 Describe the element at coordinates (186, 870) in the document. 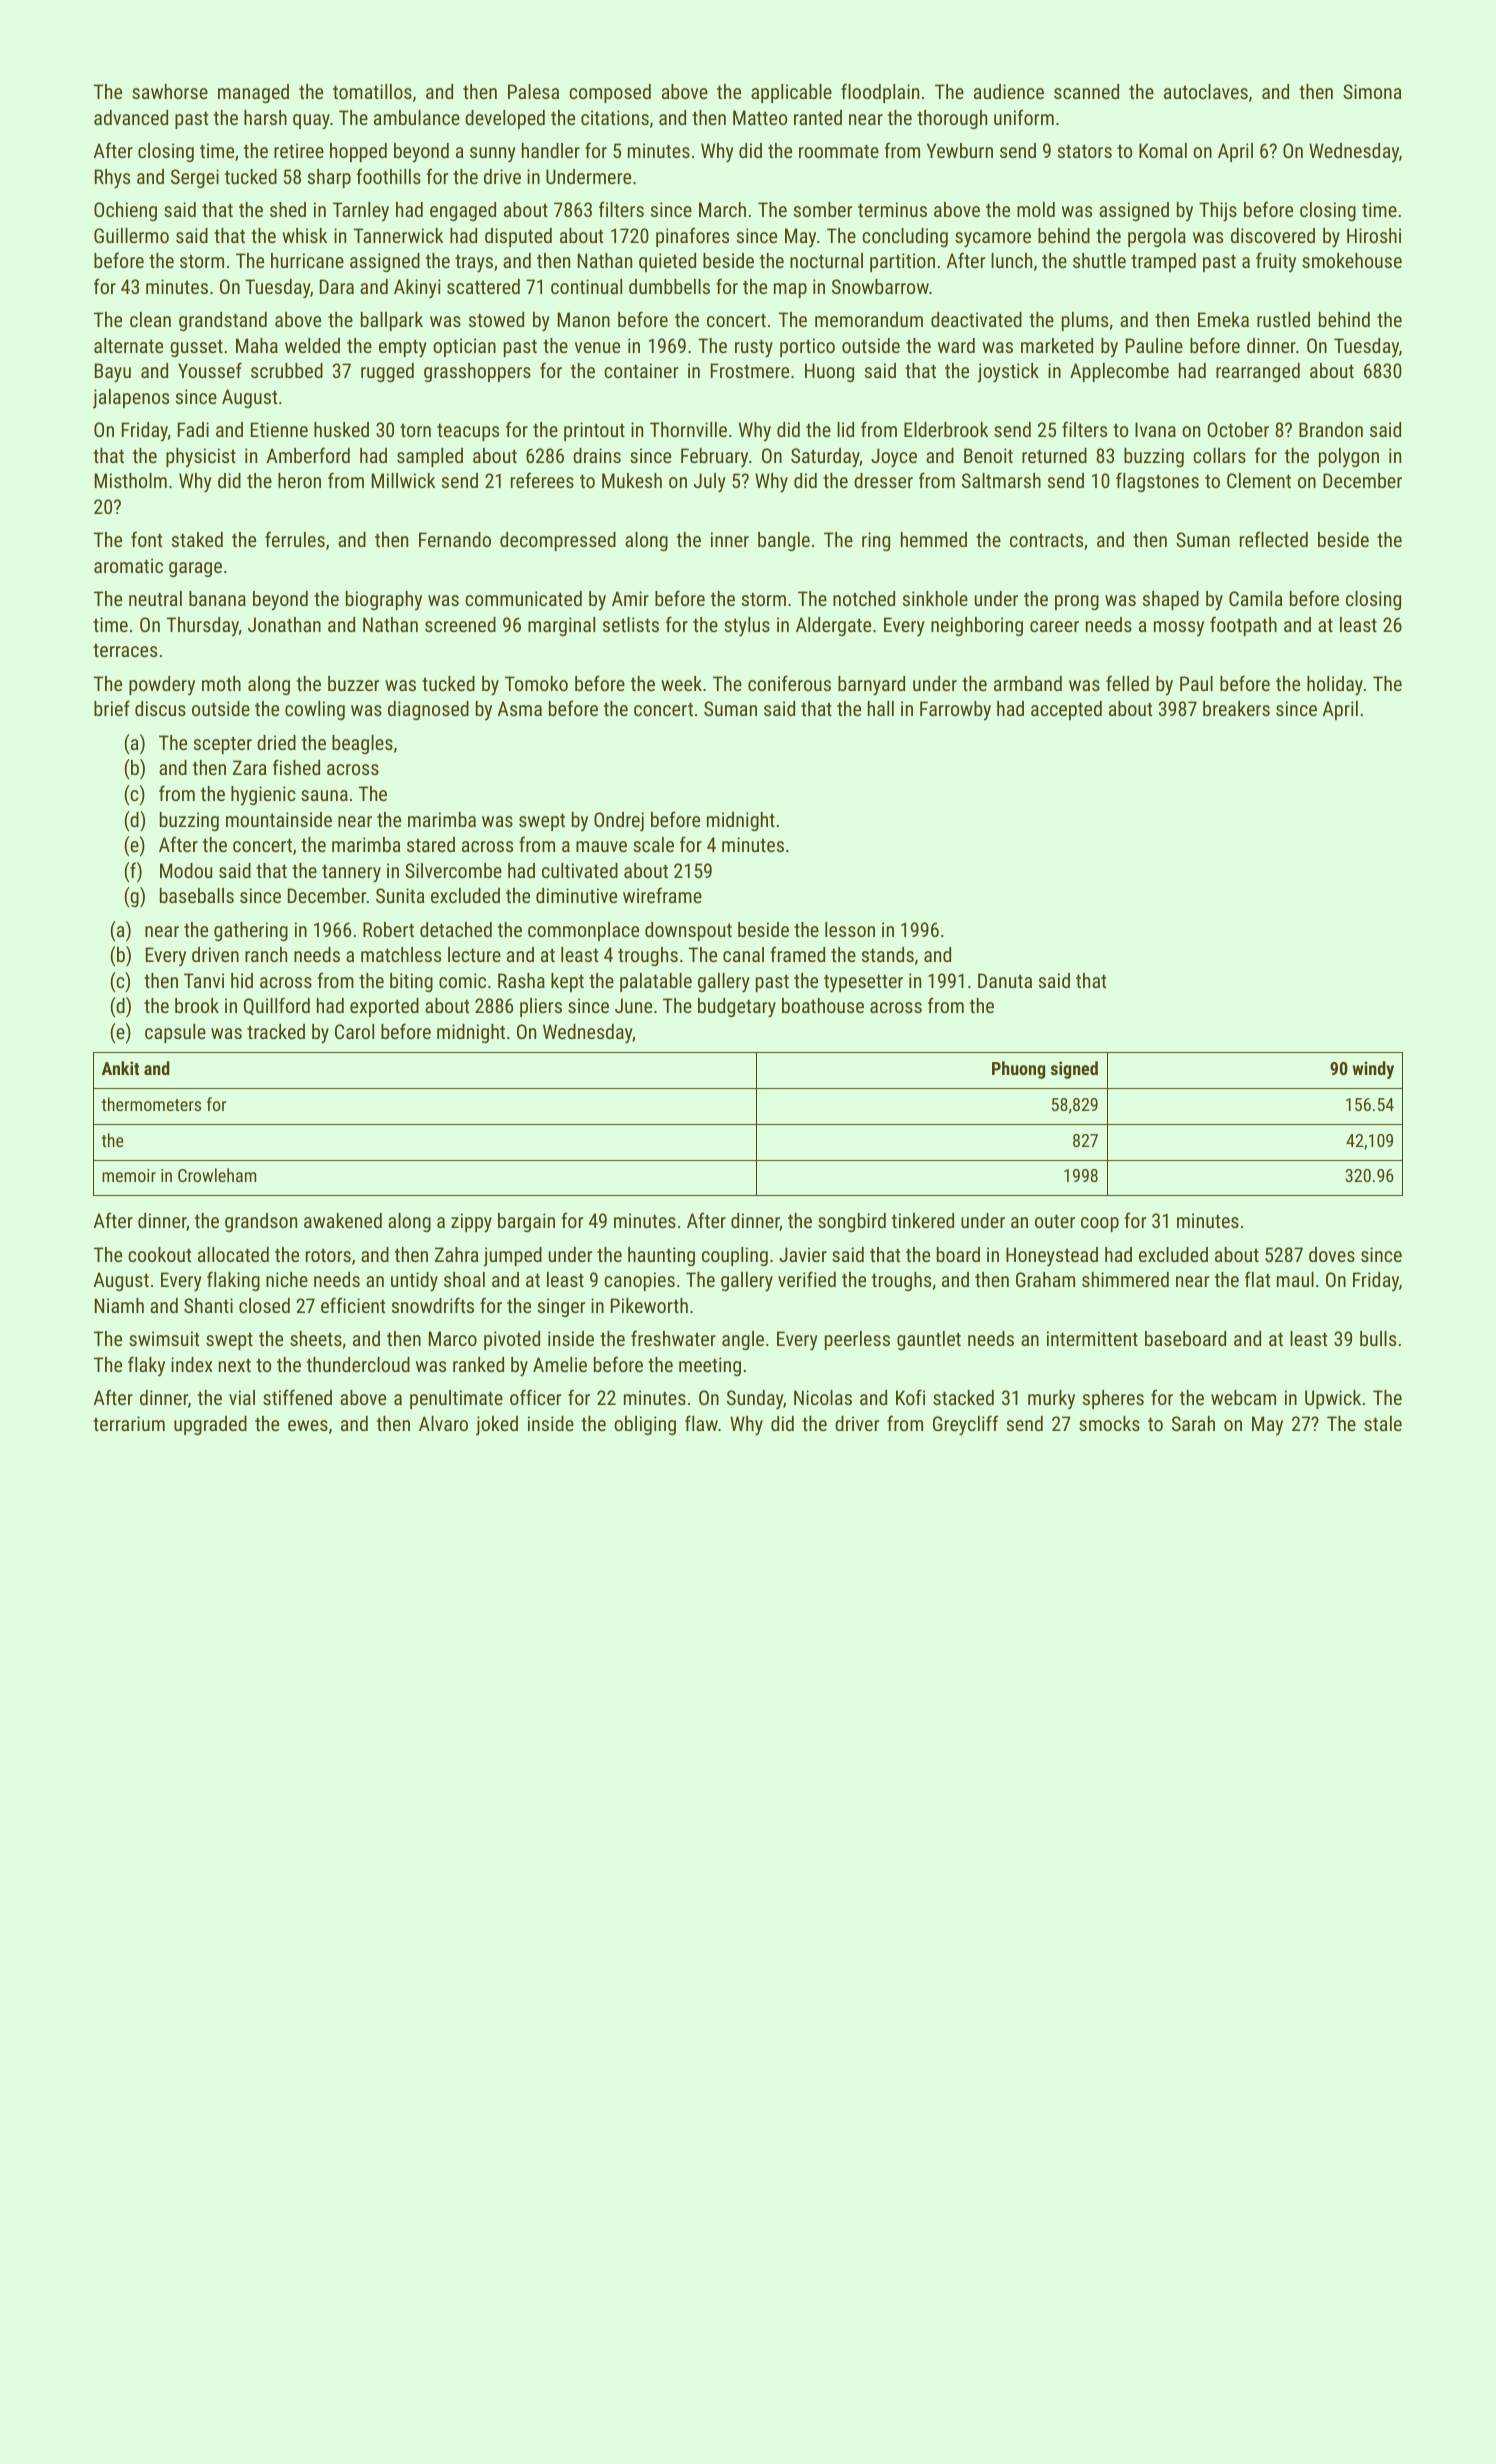

I see `Modou` at that location.
